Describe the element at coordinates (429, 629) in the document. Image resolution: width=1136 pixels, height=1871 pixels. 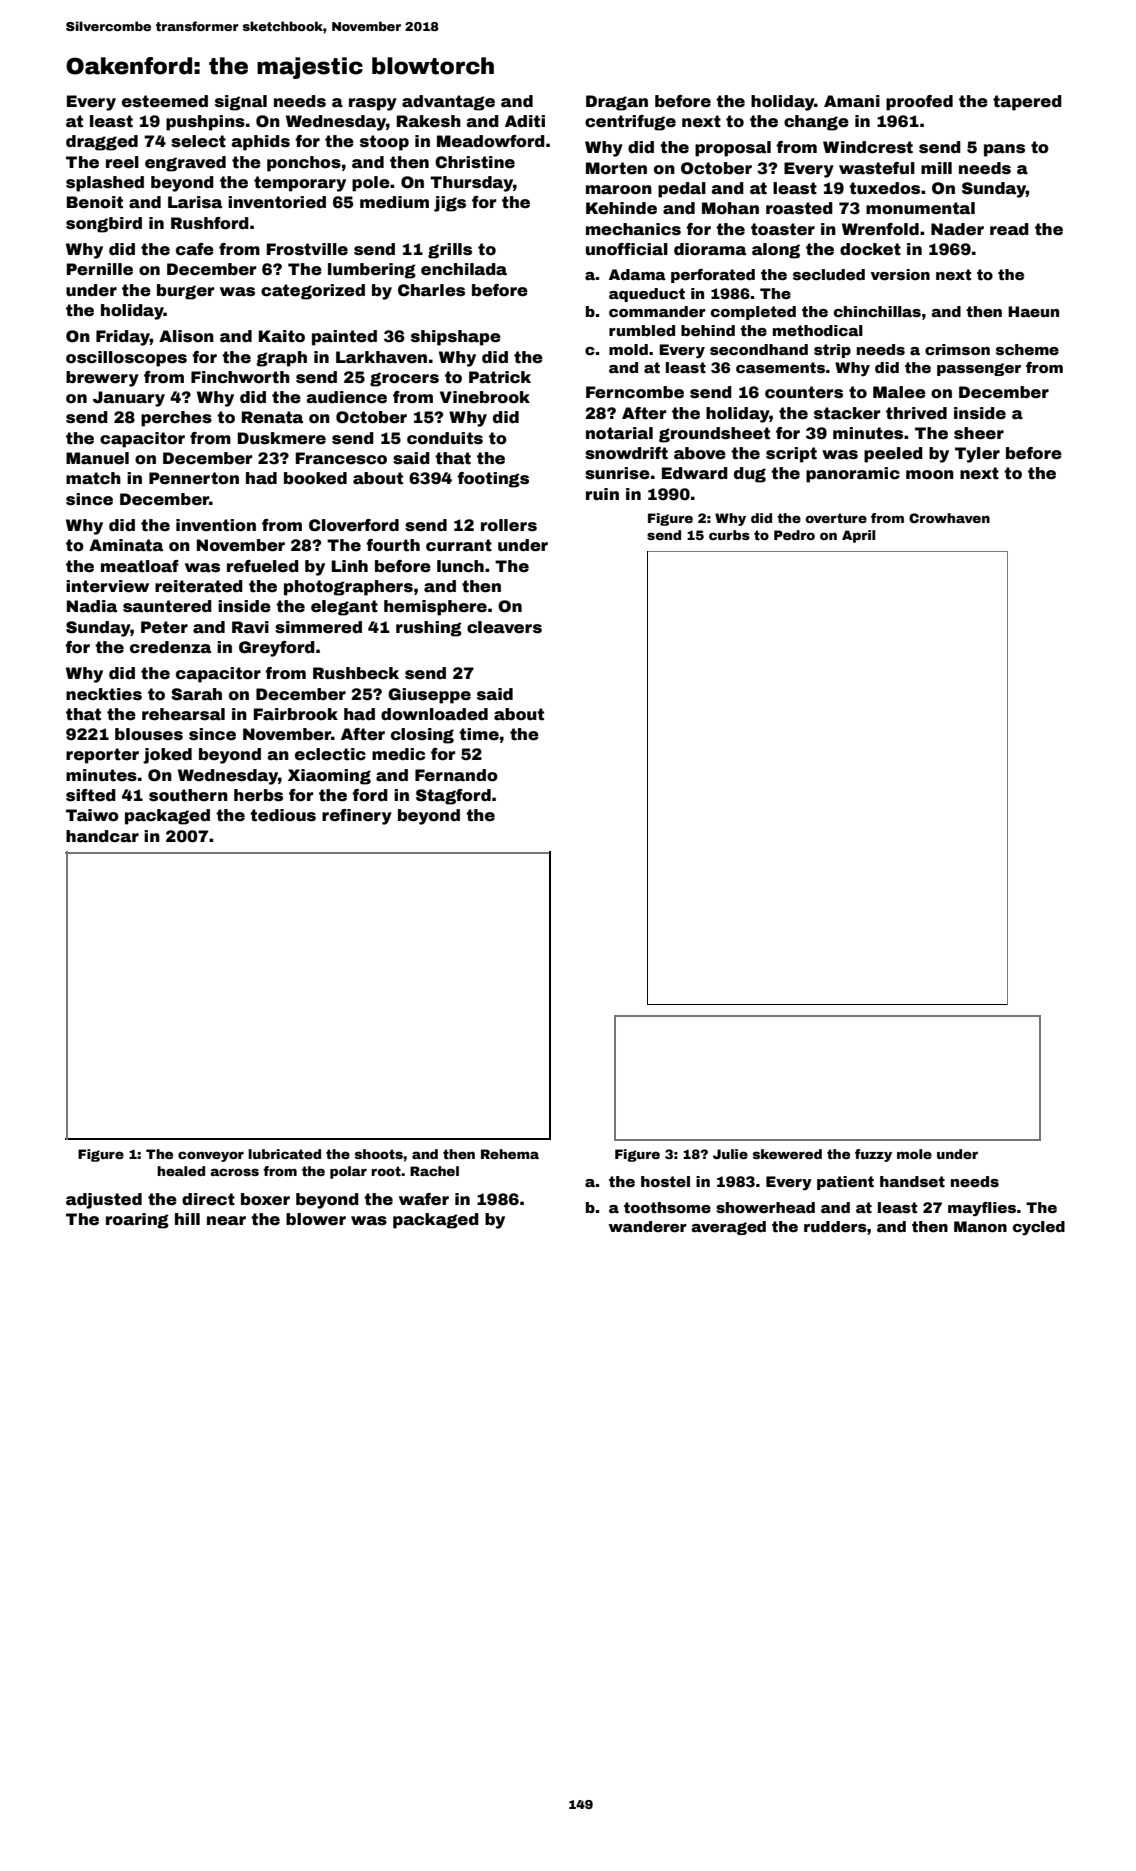
I see `rushing` at that location.
